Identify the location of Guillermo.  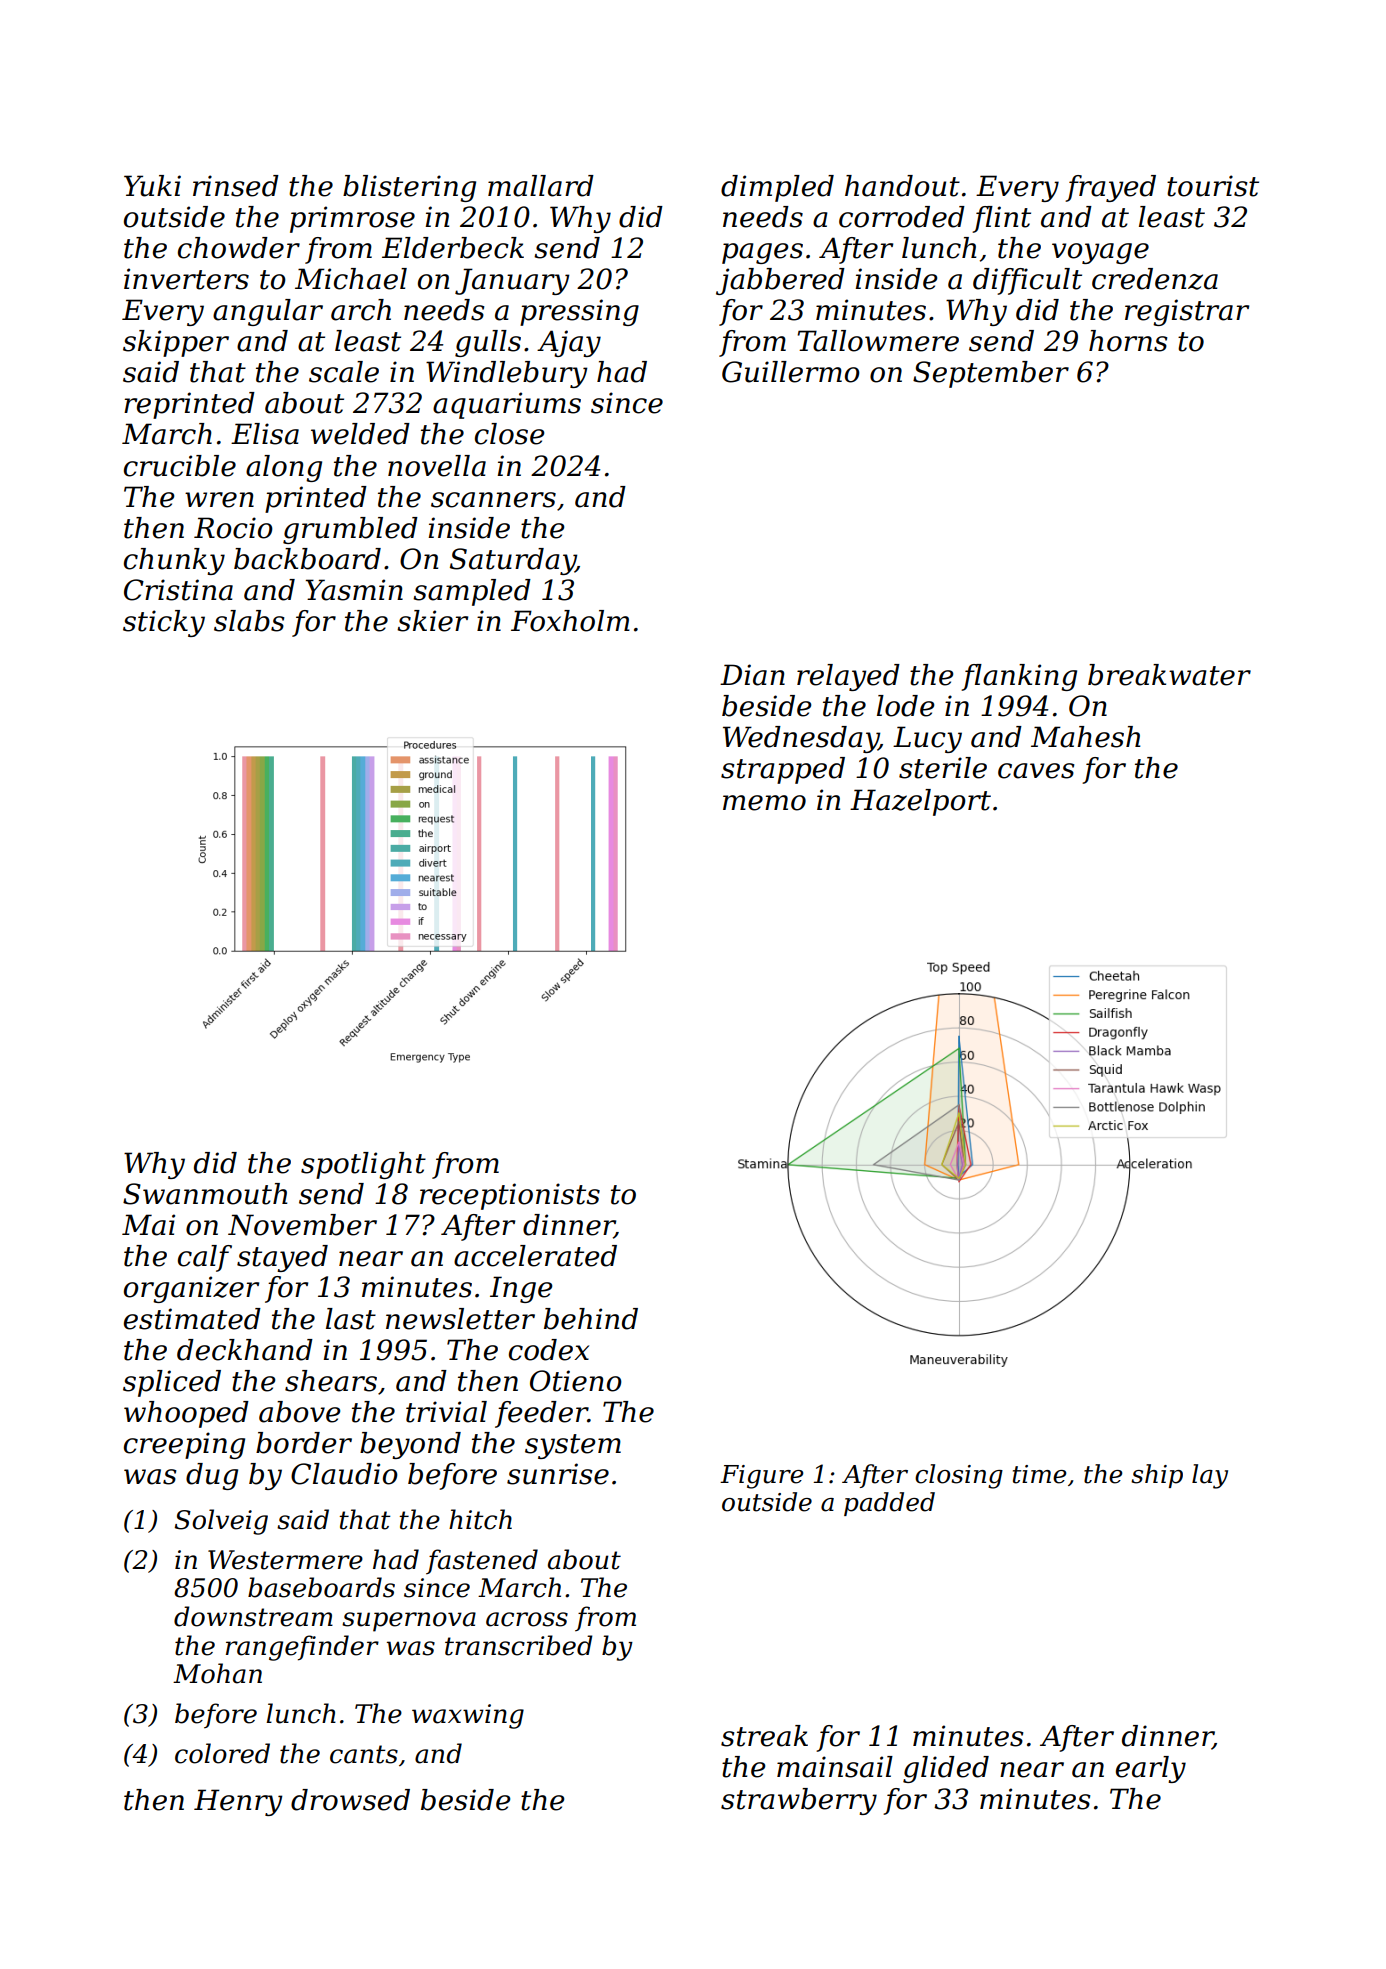
(791, 372).
